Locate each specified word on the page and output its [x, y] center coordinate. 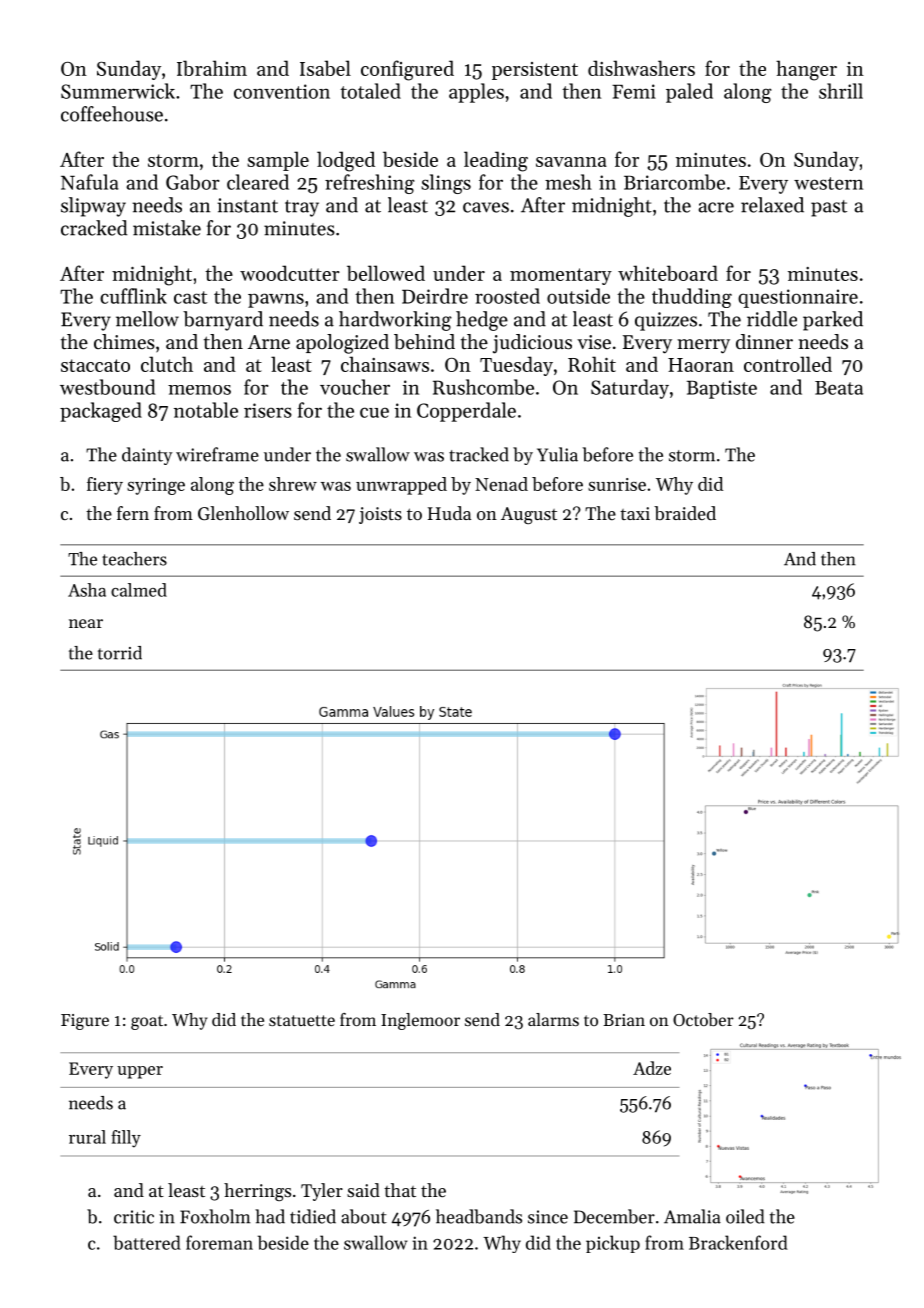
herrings [257, 1192]
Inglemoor [420, 1021]
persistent [535, 71]
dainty [147, 456]
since [548, 1217]
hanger [806, 70]
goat [147, 1022]
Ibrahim [212, 68]
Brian [624, 1020]
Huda [449, 513]
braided [685, 513]
